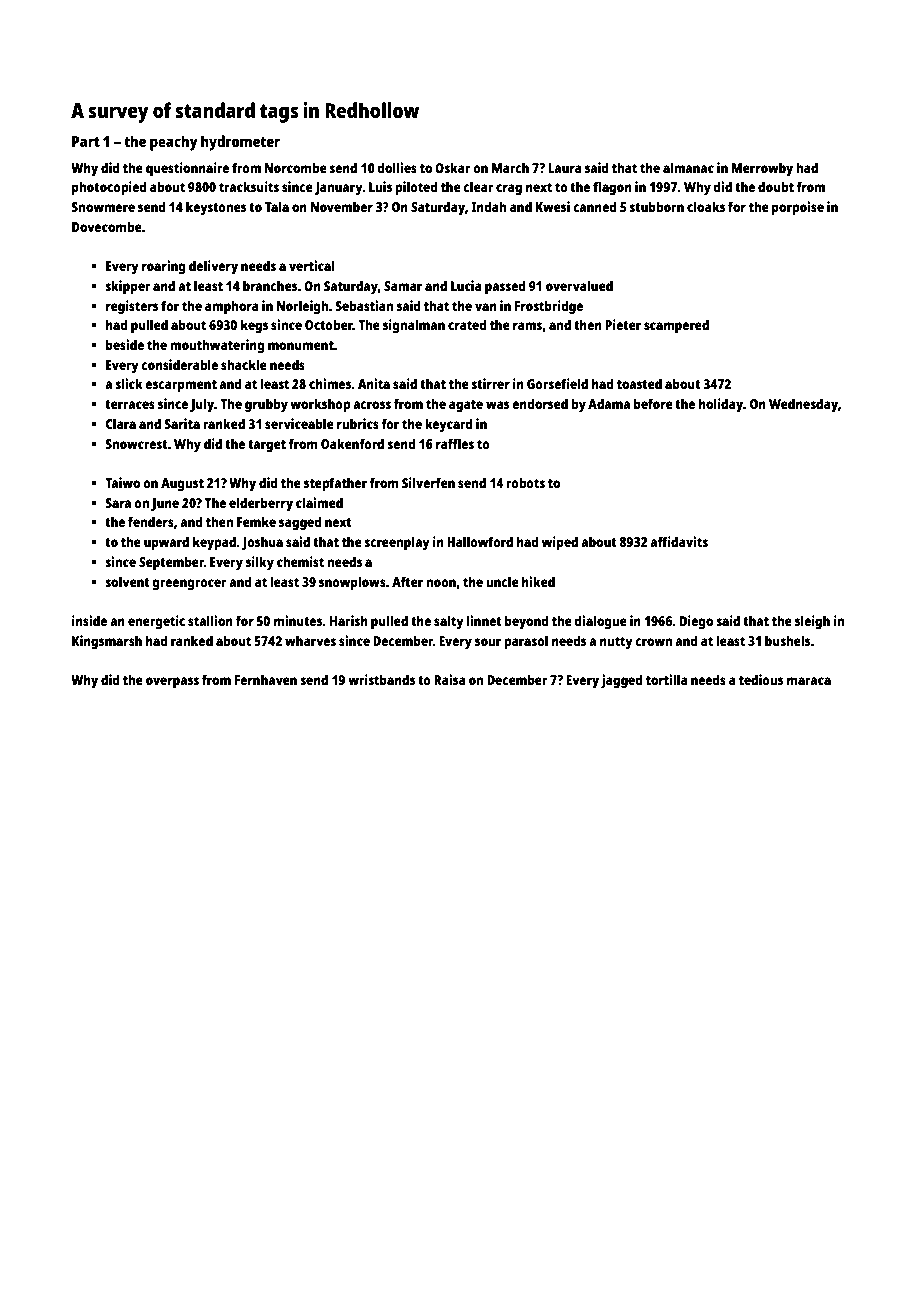  I want to click on beyond, so click(527, 622).
